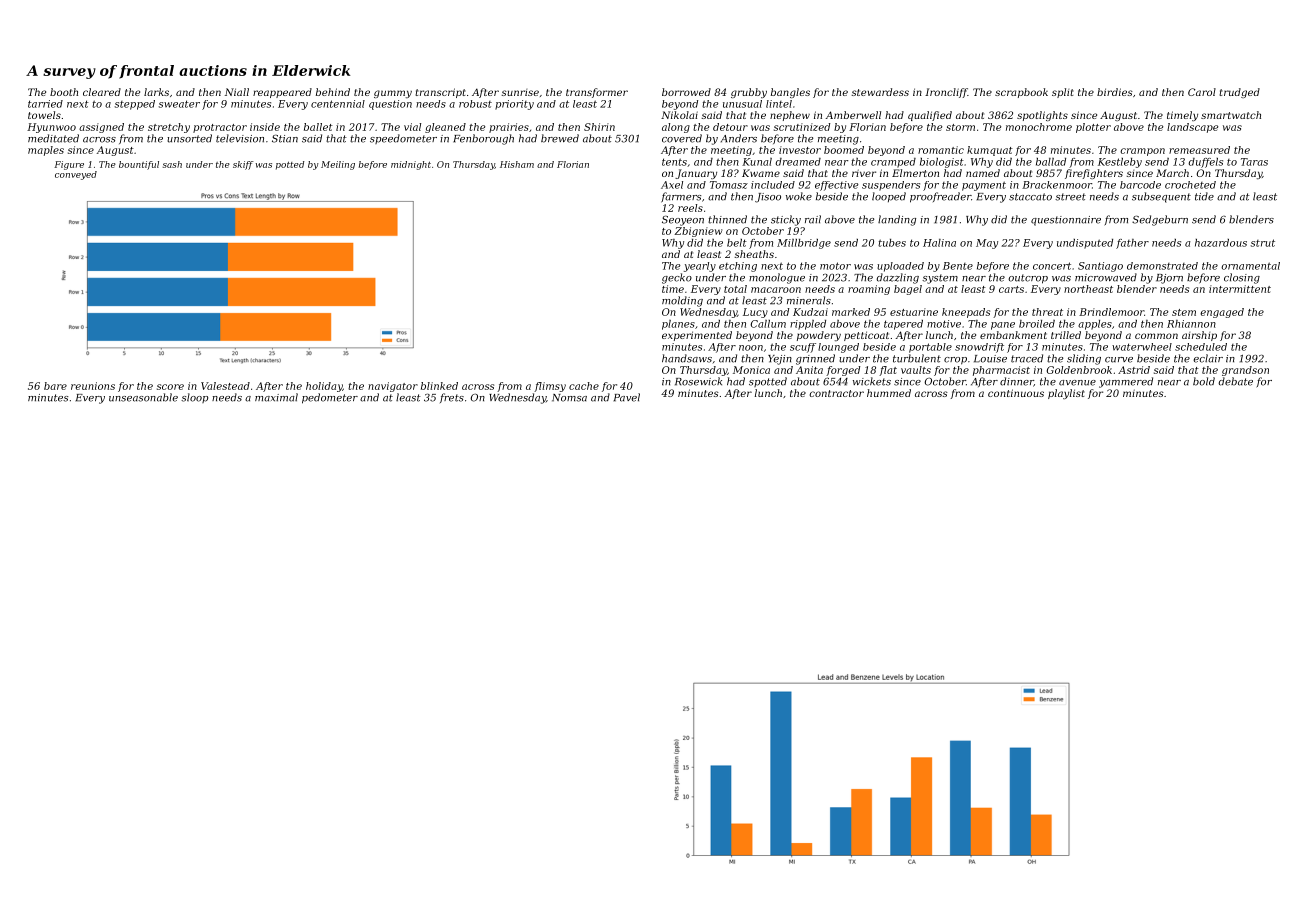 The width and height of the page is (1308, 924). What do you see at coordinates (727, 219) in the page?
I see `thinned` at bounding box center [727, 219].
